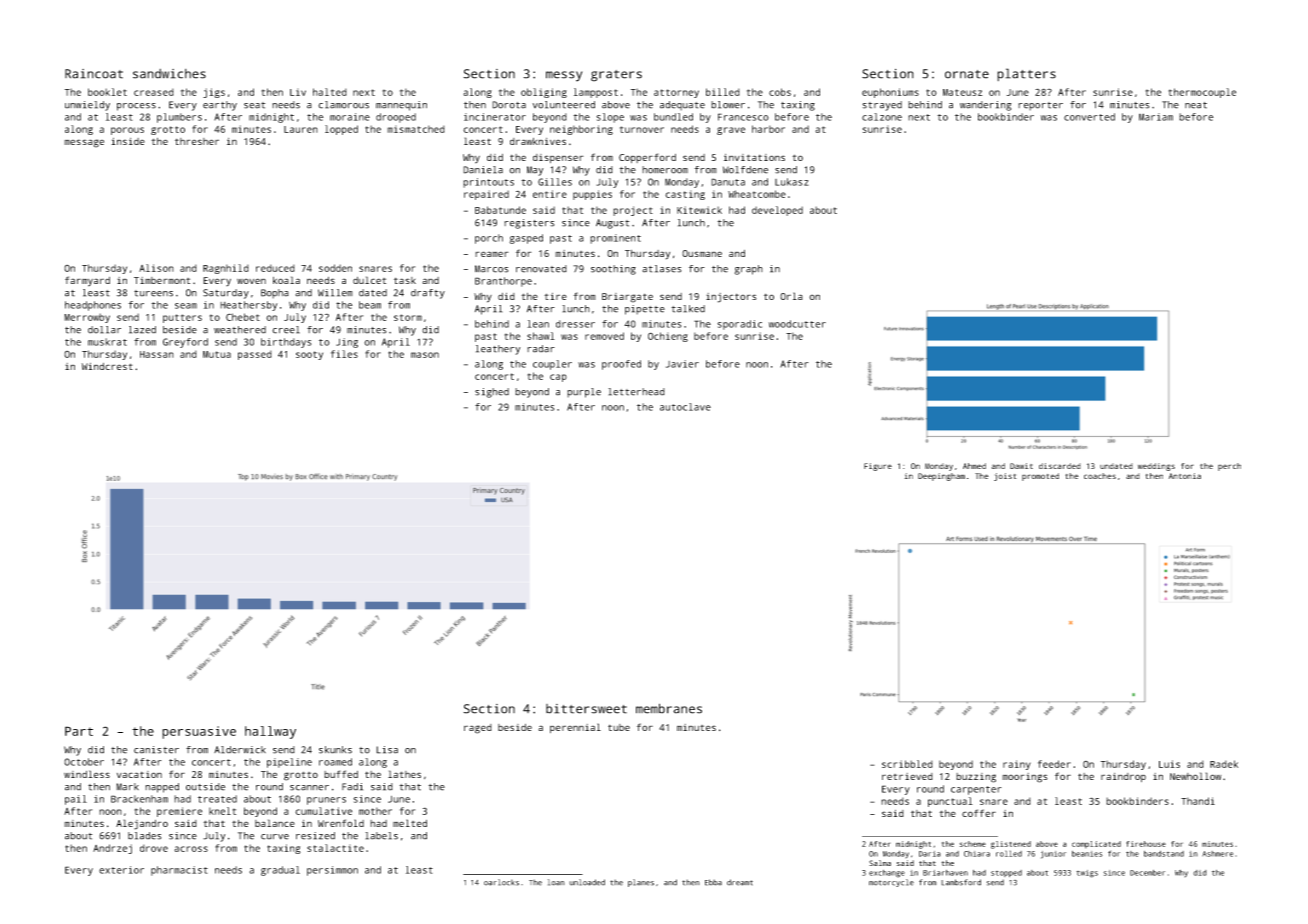 The height and width of the page is (924, 1308). What do you see at coordinates (1202, 93) in the page?
I see `thermocouple` at bounding box center [1202, 93].
